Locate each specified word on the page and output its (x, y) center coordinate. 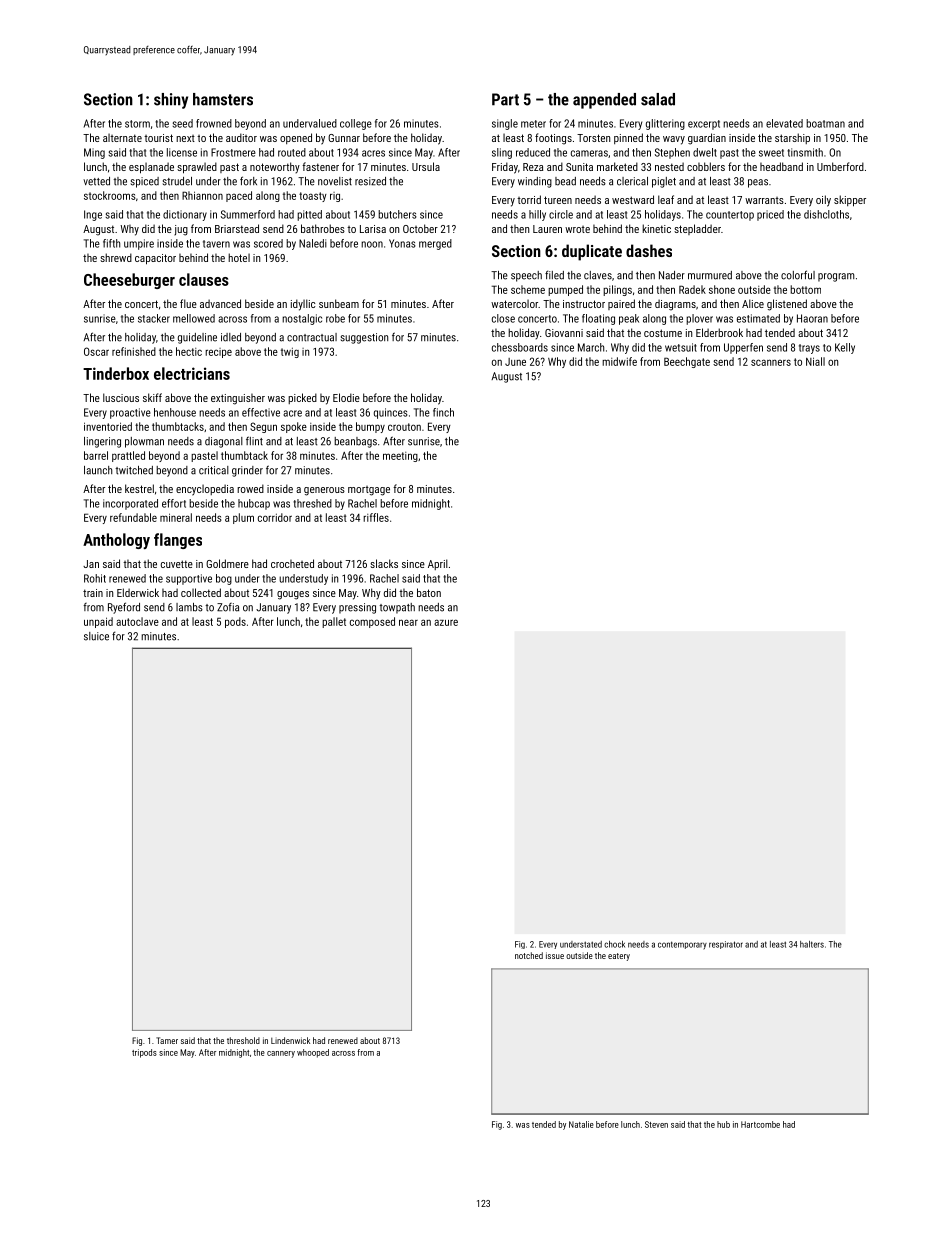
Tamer (167, 1040)
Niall (815, 361)
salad (658, 99)
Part (505, 99)
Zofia (228, 607)
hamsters (223, 99)
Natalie (581, 1124)
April (438, 564)
